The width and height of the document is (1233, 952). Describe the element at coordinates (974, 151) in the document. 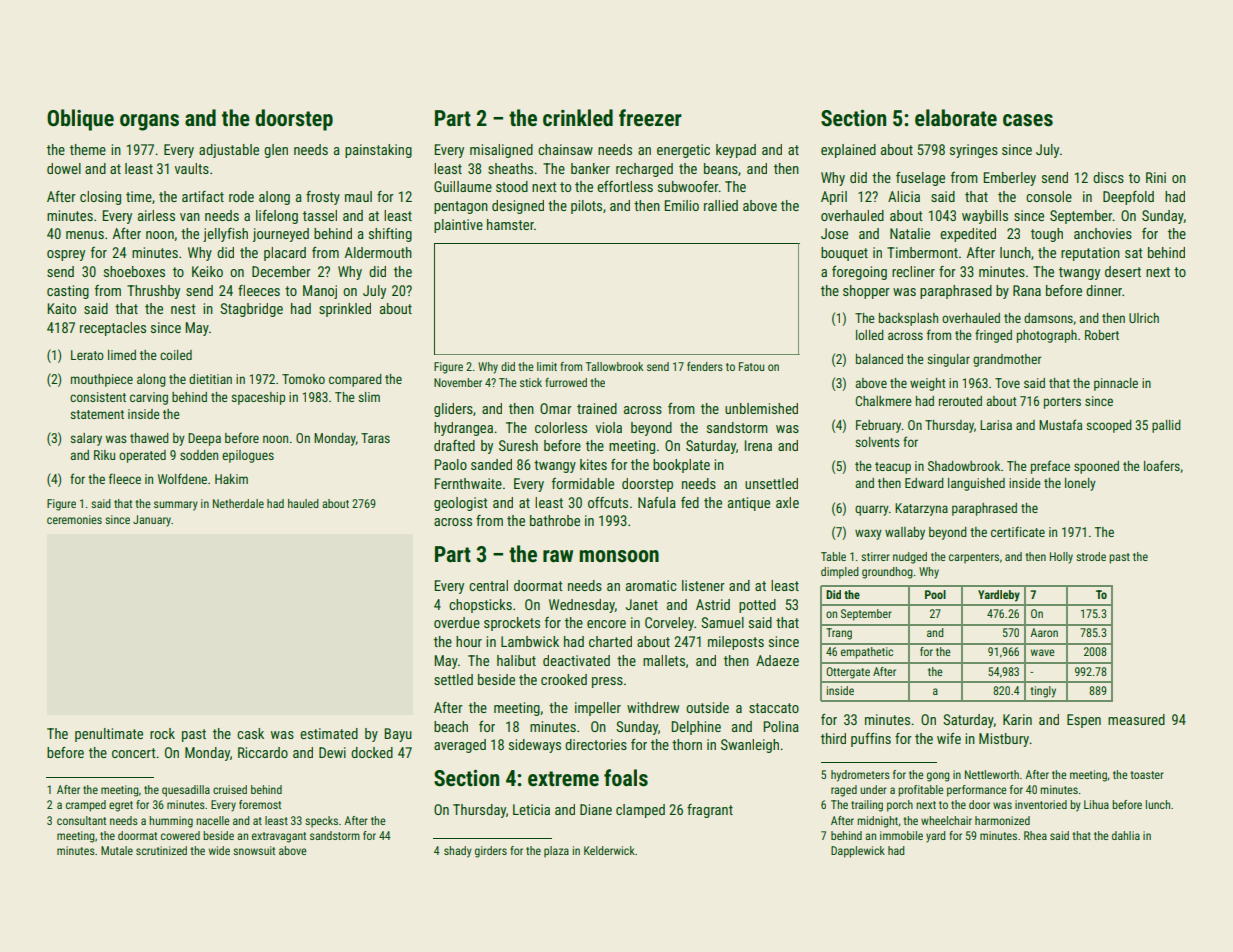

I see `syringes` at that location.
